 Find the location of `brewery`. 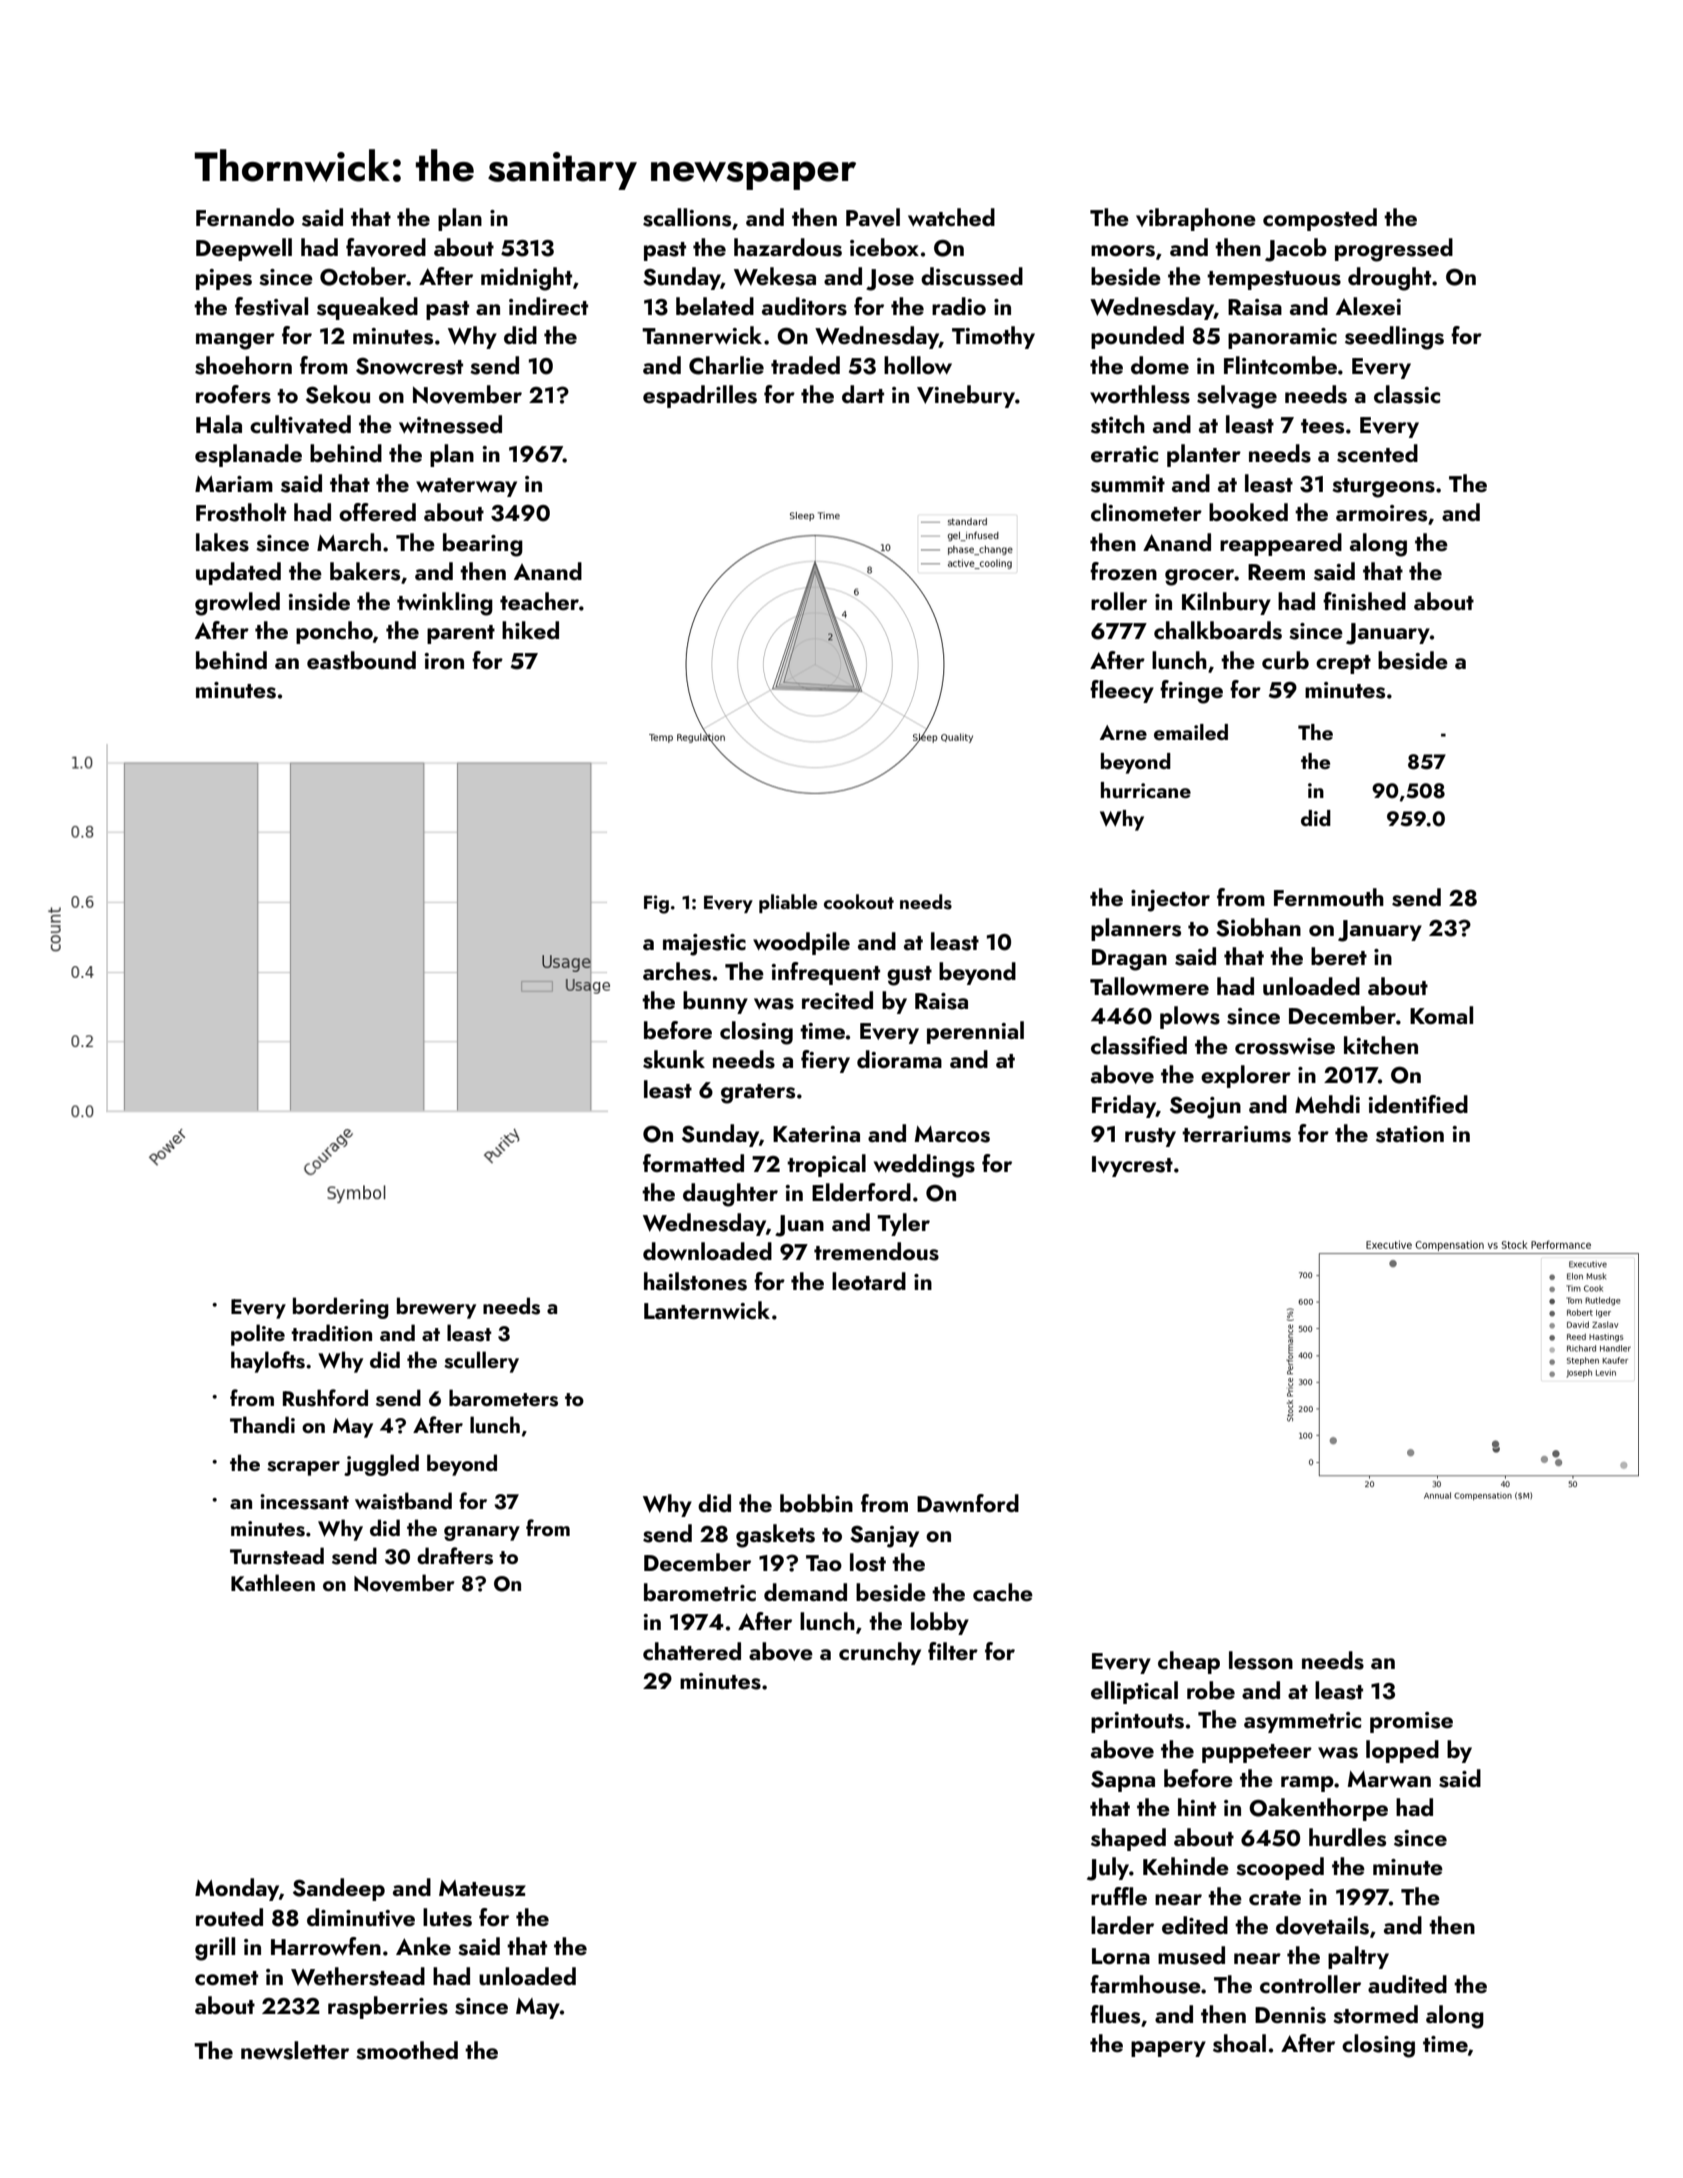

brewery is located at coordinates (436, 1308).
